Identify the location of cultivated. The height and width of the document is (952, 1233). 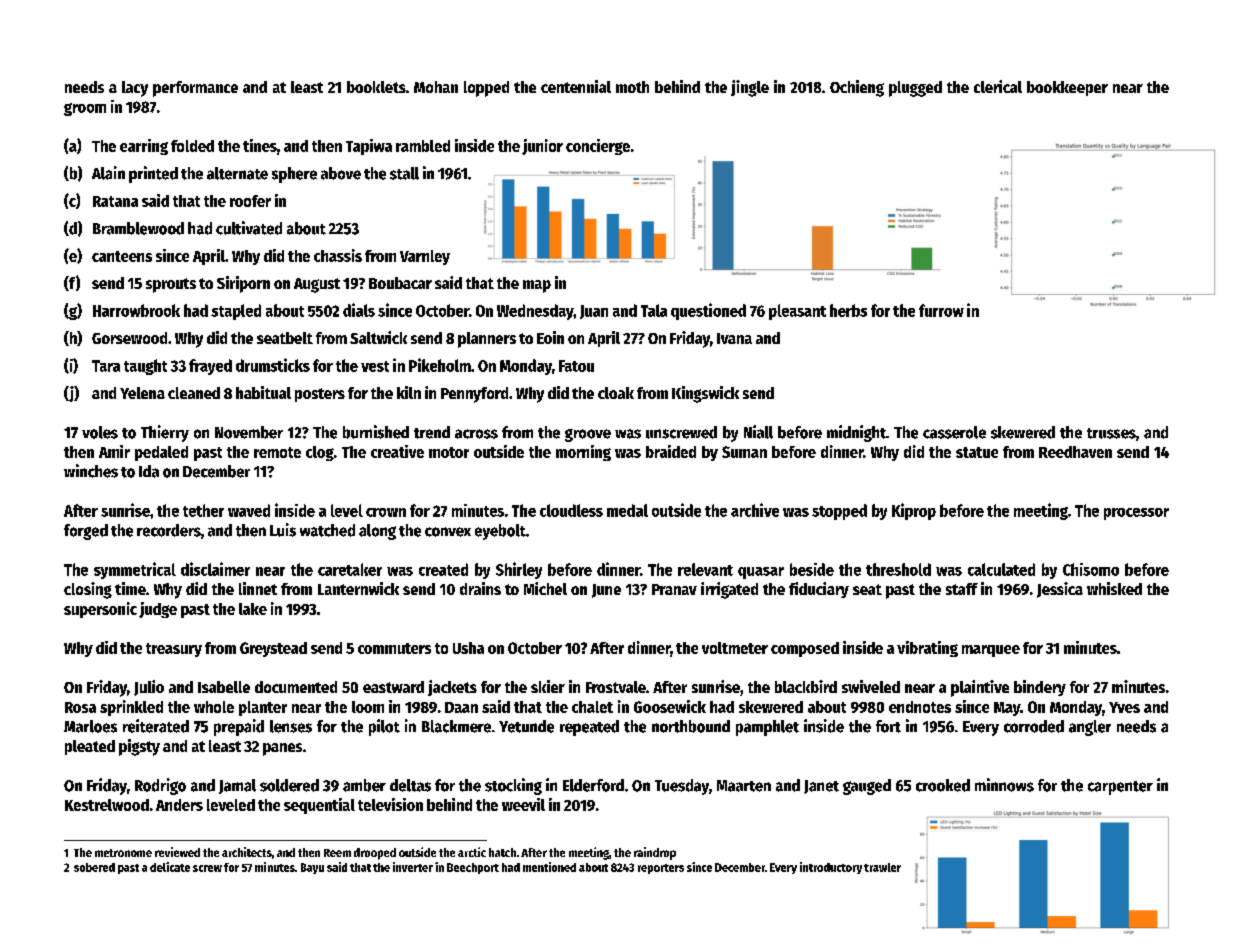
(249, 228).
